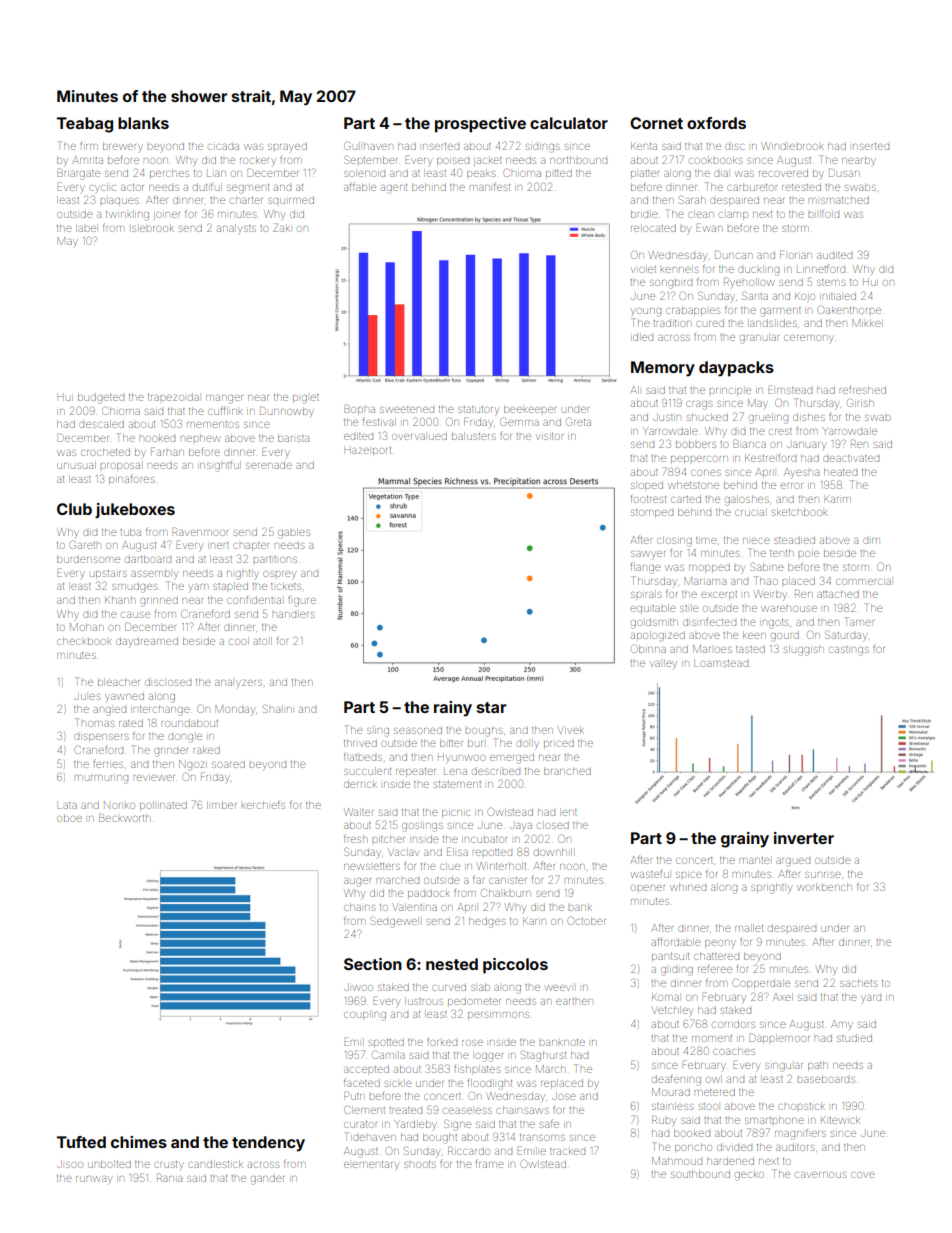 Image resolution: width=952 pixels, height=1233 pixels. Describe the element at coordinates (492, 707) in the page. I see `star` at that location.
